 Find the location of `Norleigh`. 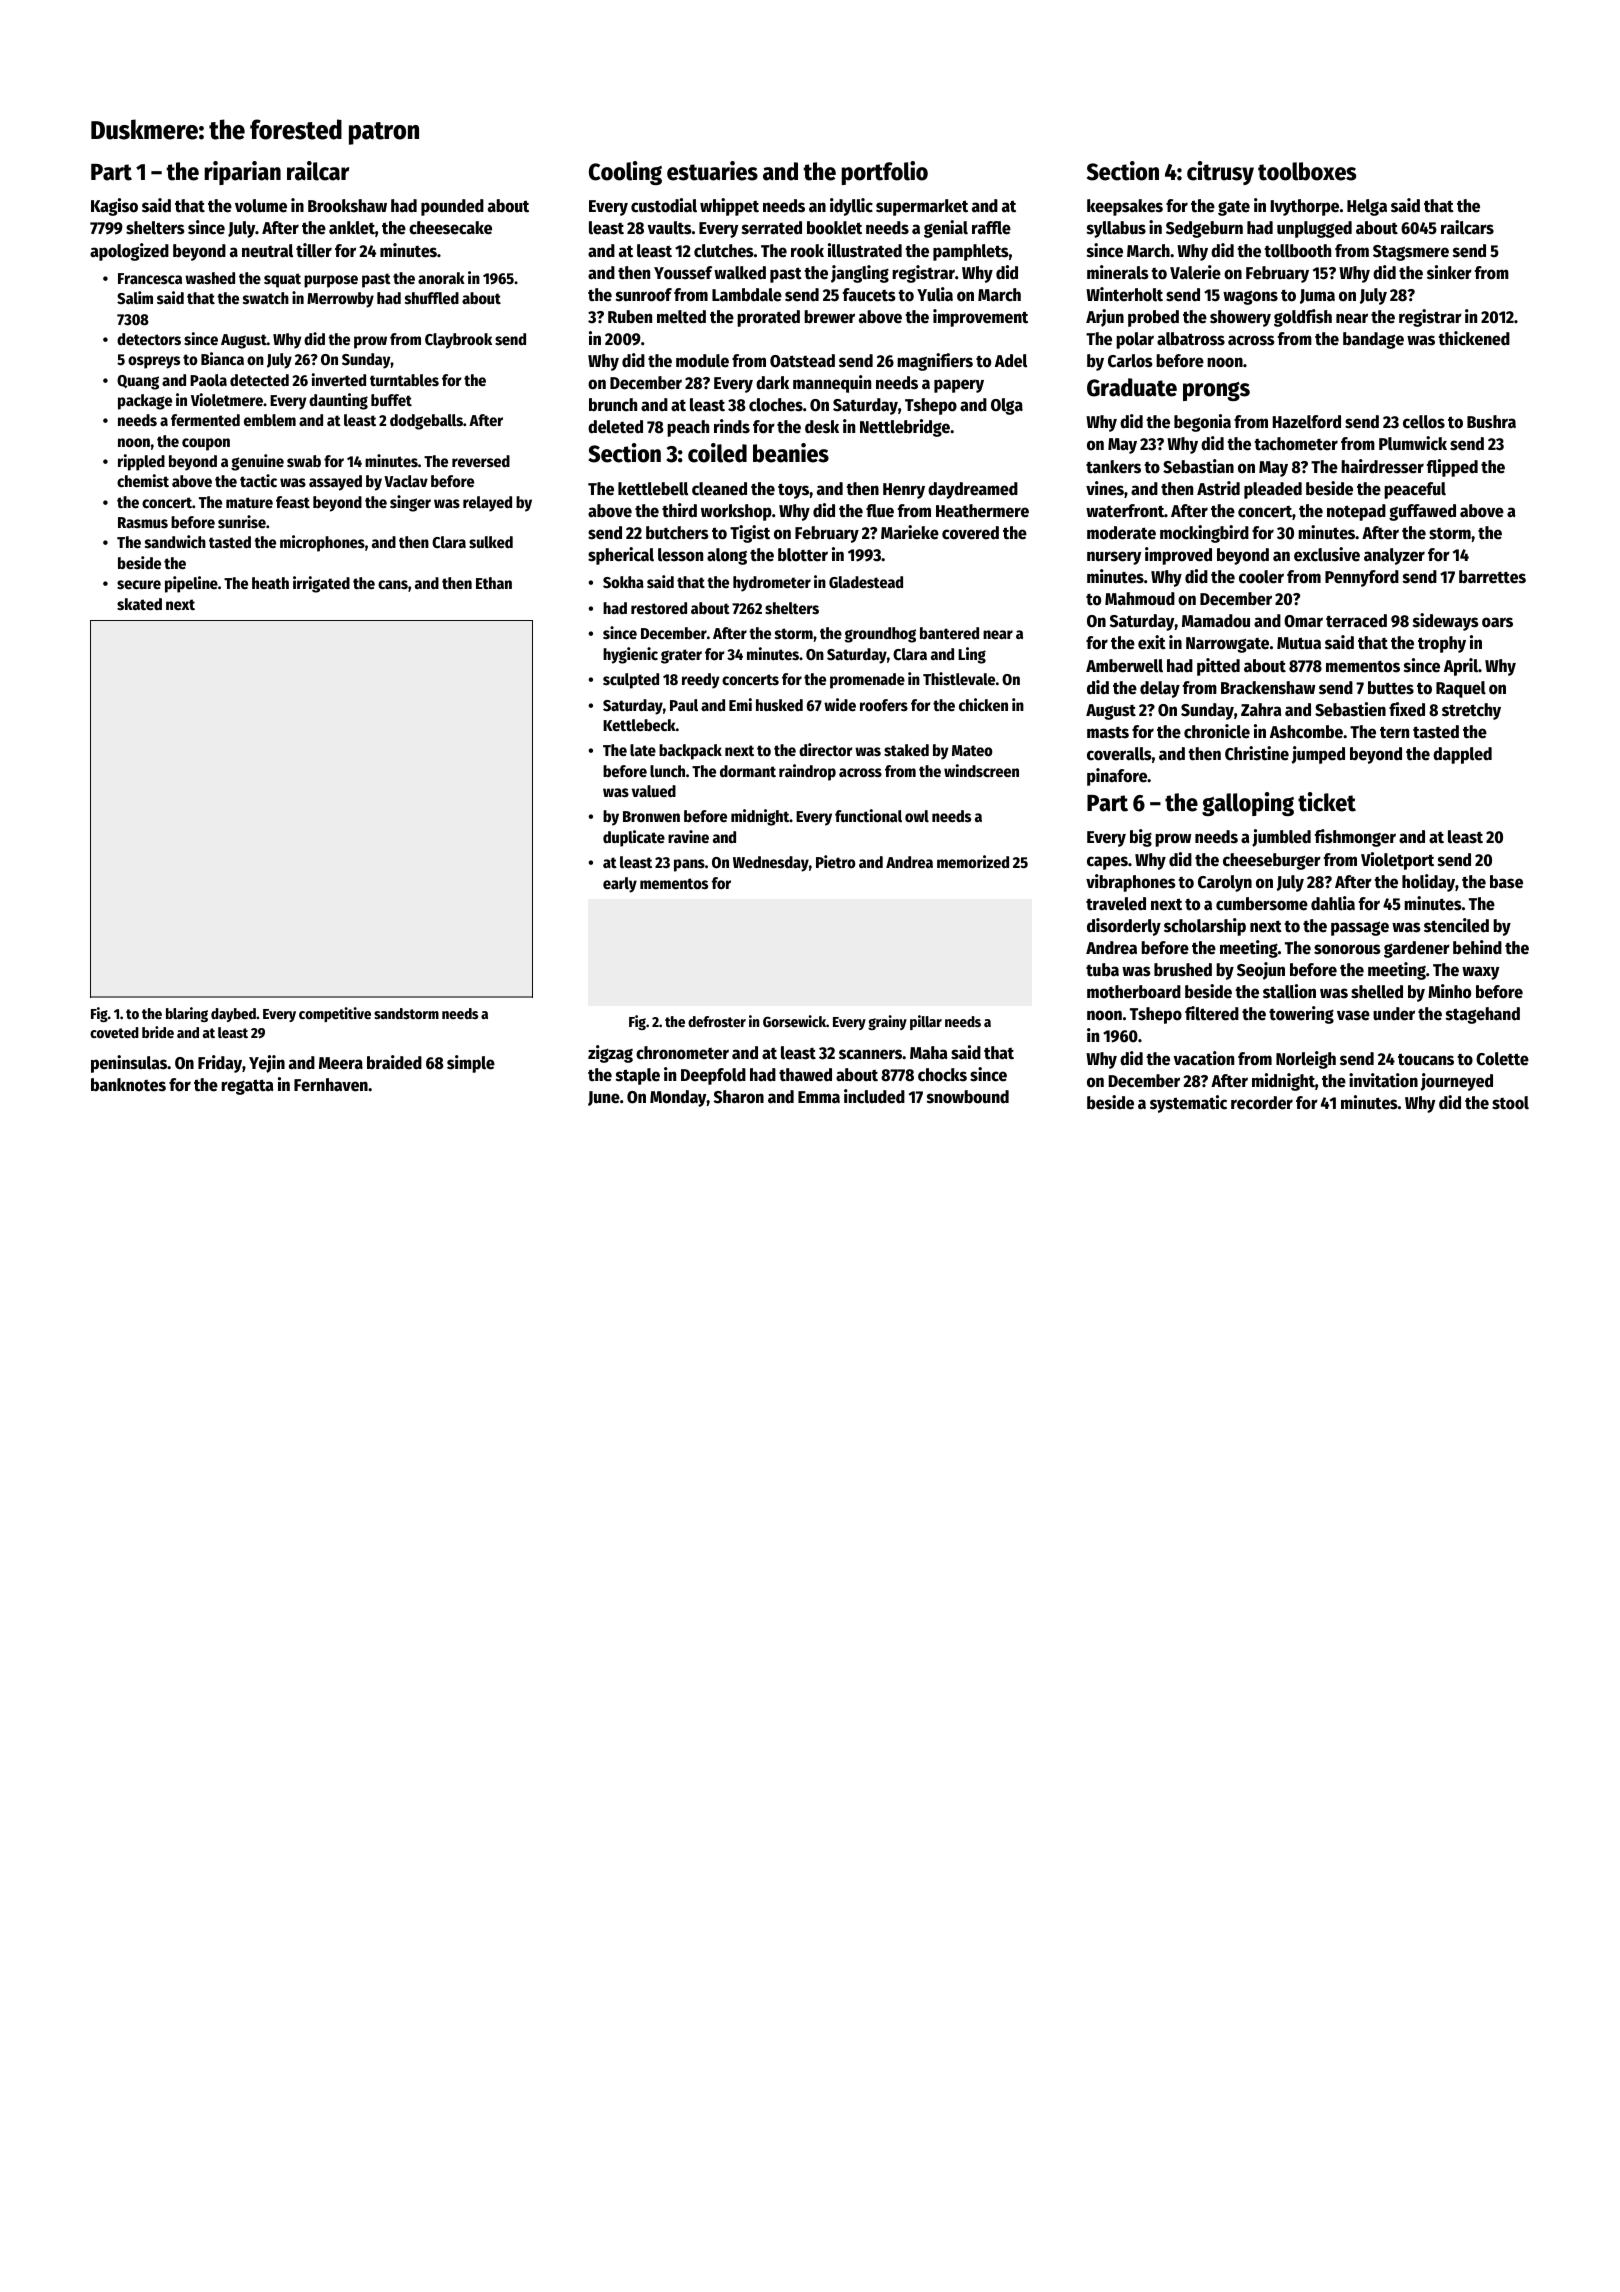

Norleigh is located at coordinates (1306, 1060).
